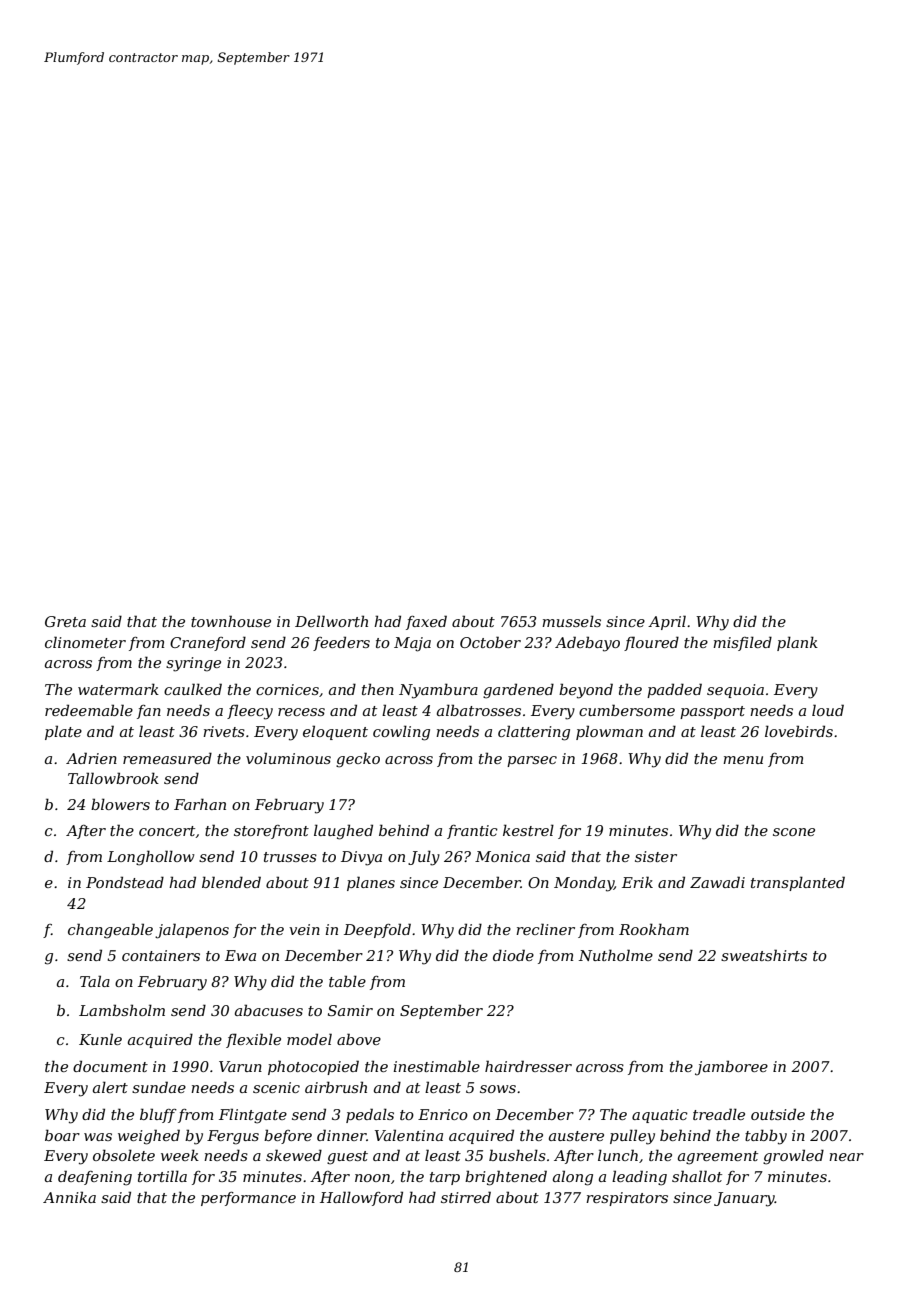 This screenshot has width=908, height=1316. Describe the element at coordinates (95, 981) in the screenshot. I see `Tala` at that location.
